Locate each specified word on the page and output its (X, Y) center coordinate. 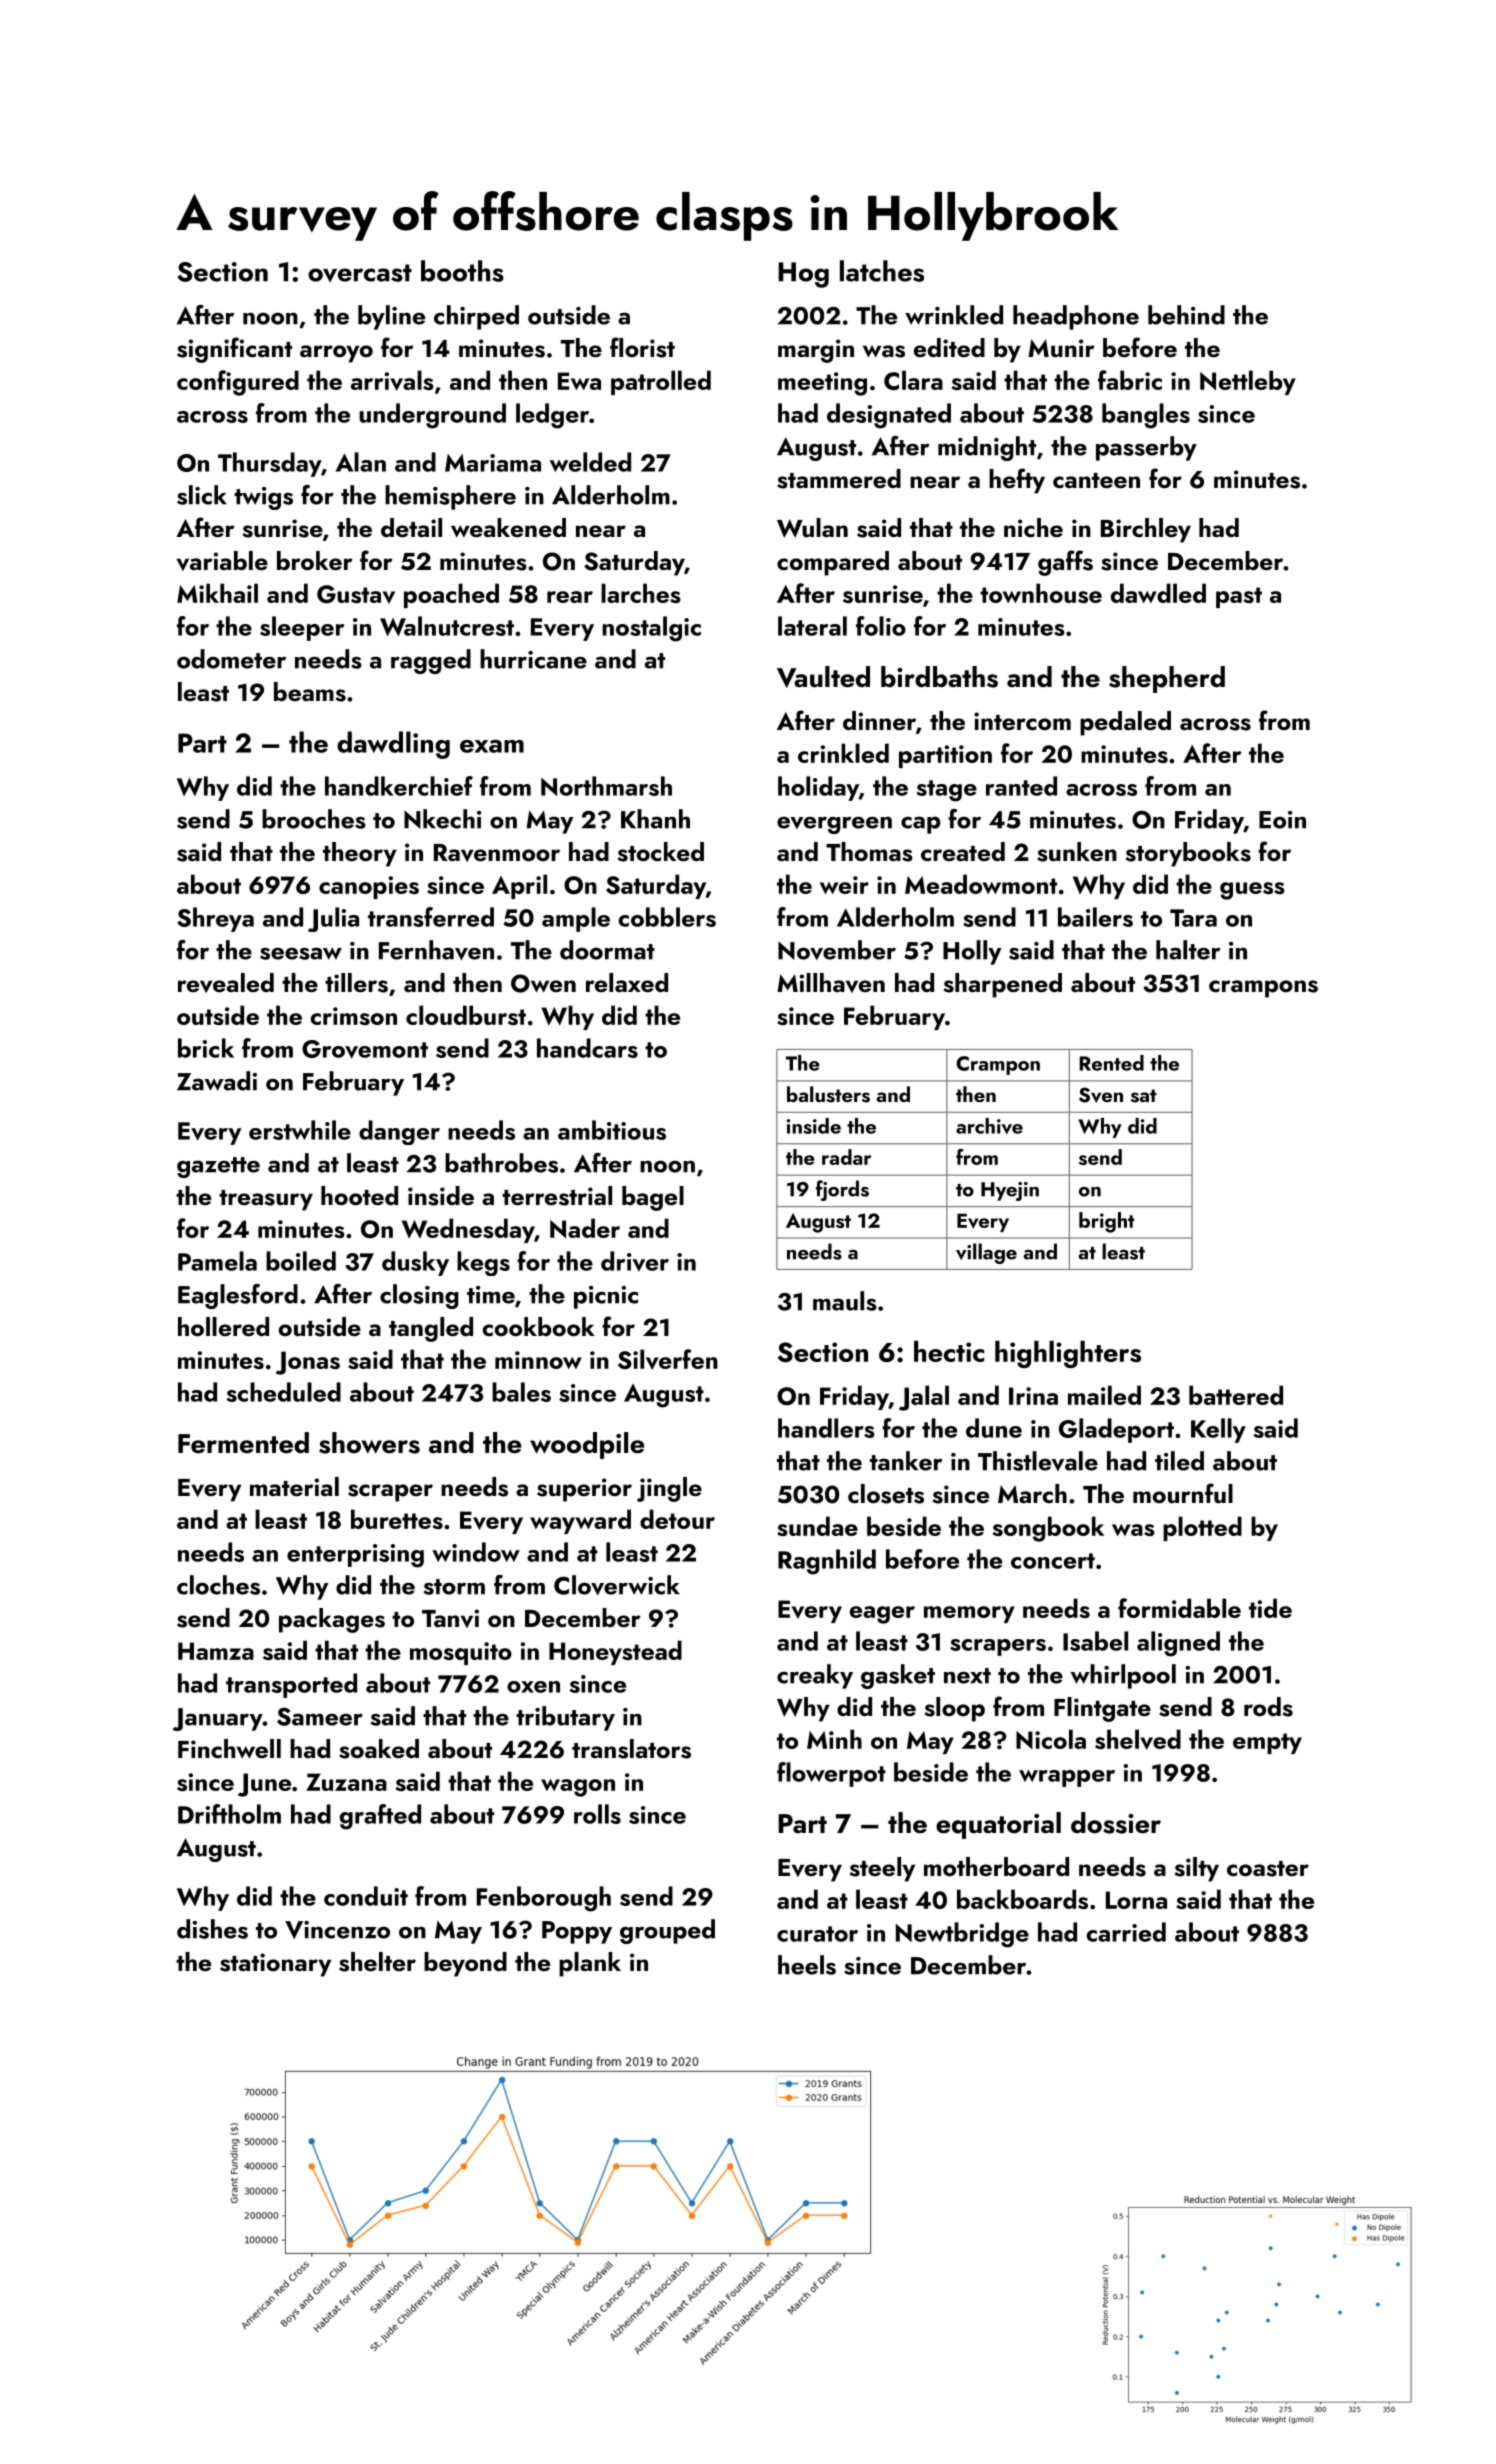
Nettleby (1248, 382)
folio (881, 626)
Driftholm (229, 1814)
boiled (301, 1261)
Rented (1111, 1063)
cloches (218, 1585)
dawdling (393, 745)
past (1239, 597)
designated (889, 416)
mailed (1104, 1395)
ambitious (612, 1130)
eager (882, 1615)
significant (234, 350)
